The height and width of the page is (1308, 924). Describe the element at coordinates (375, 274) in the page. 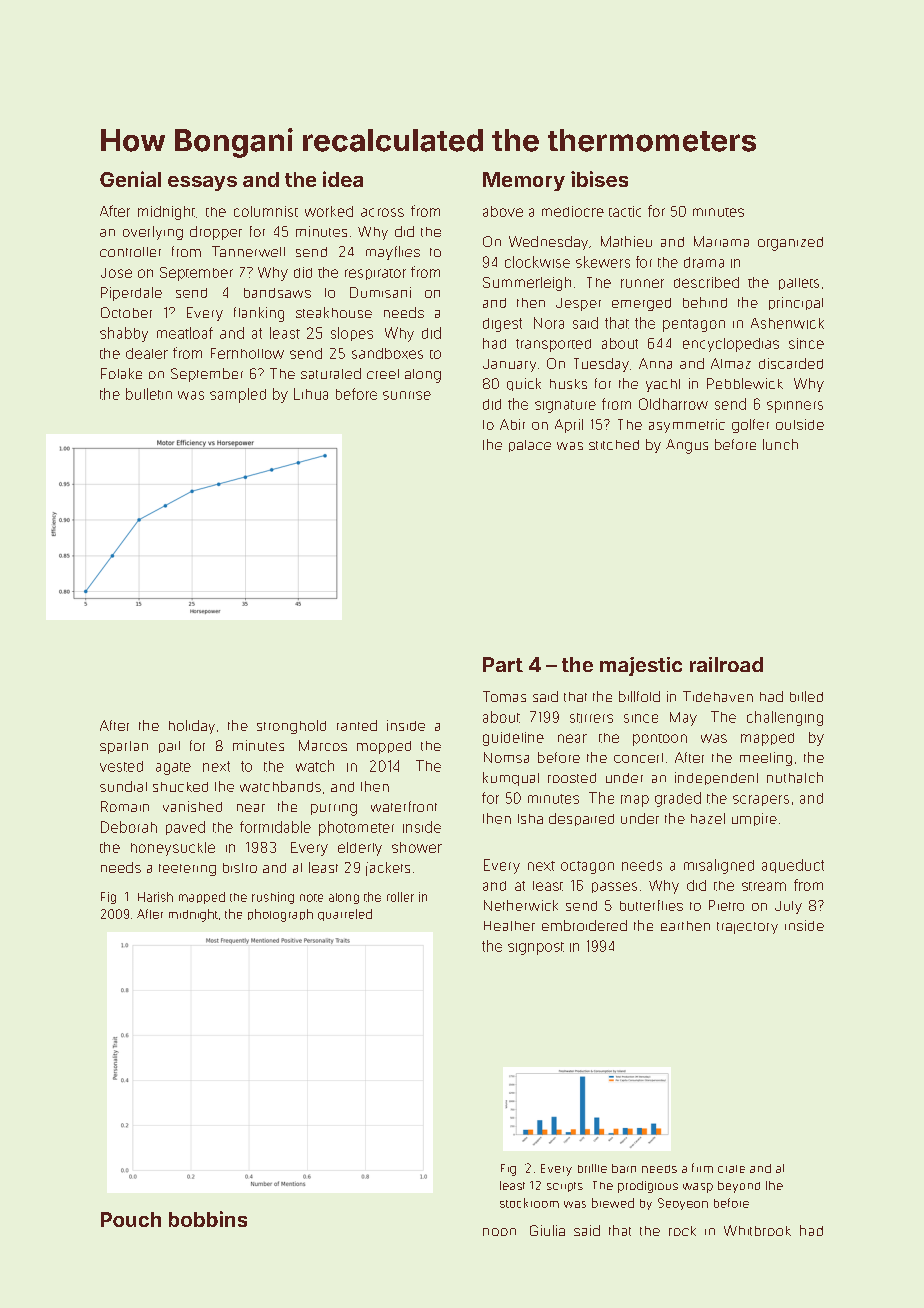

I see `respirator` at that location.
